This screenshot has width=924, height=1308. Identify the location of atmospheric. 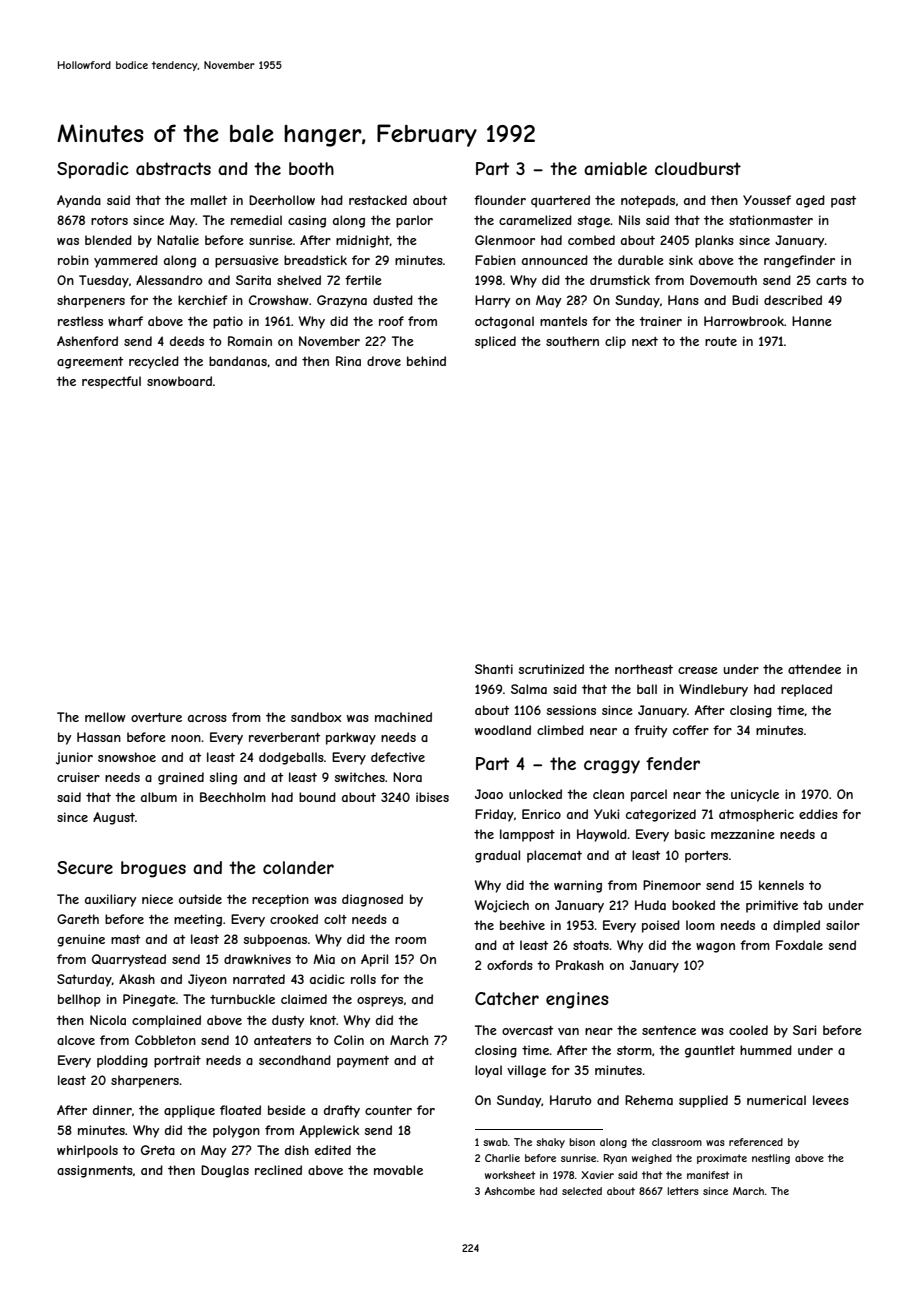
(756, 815).
